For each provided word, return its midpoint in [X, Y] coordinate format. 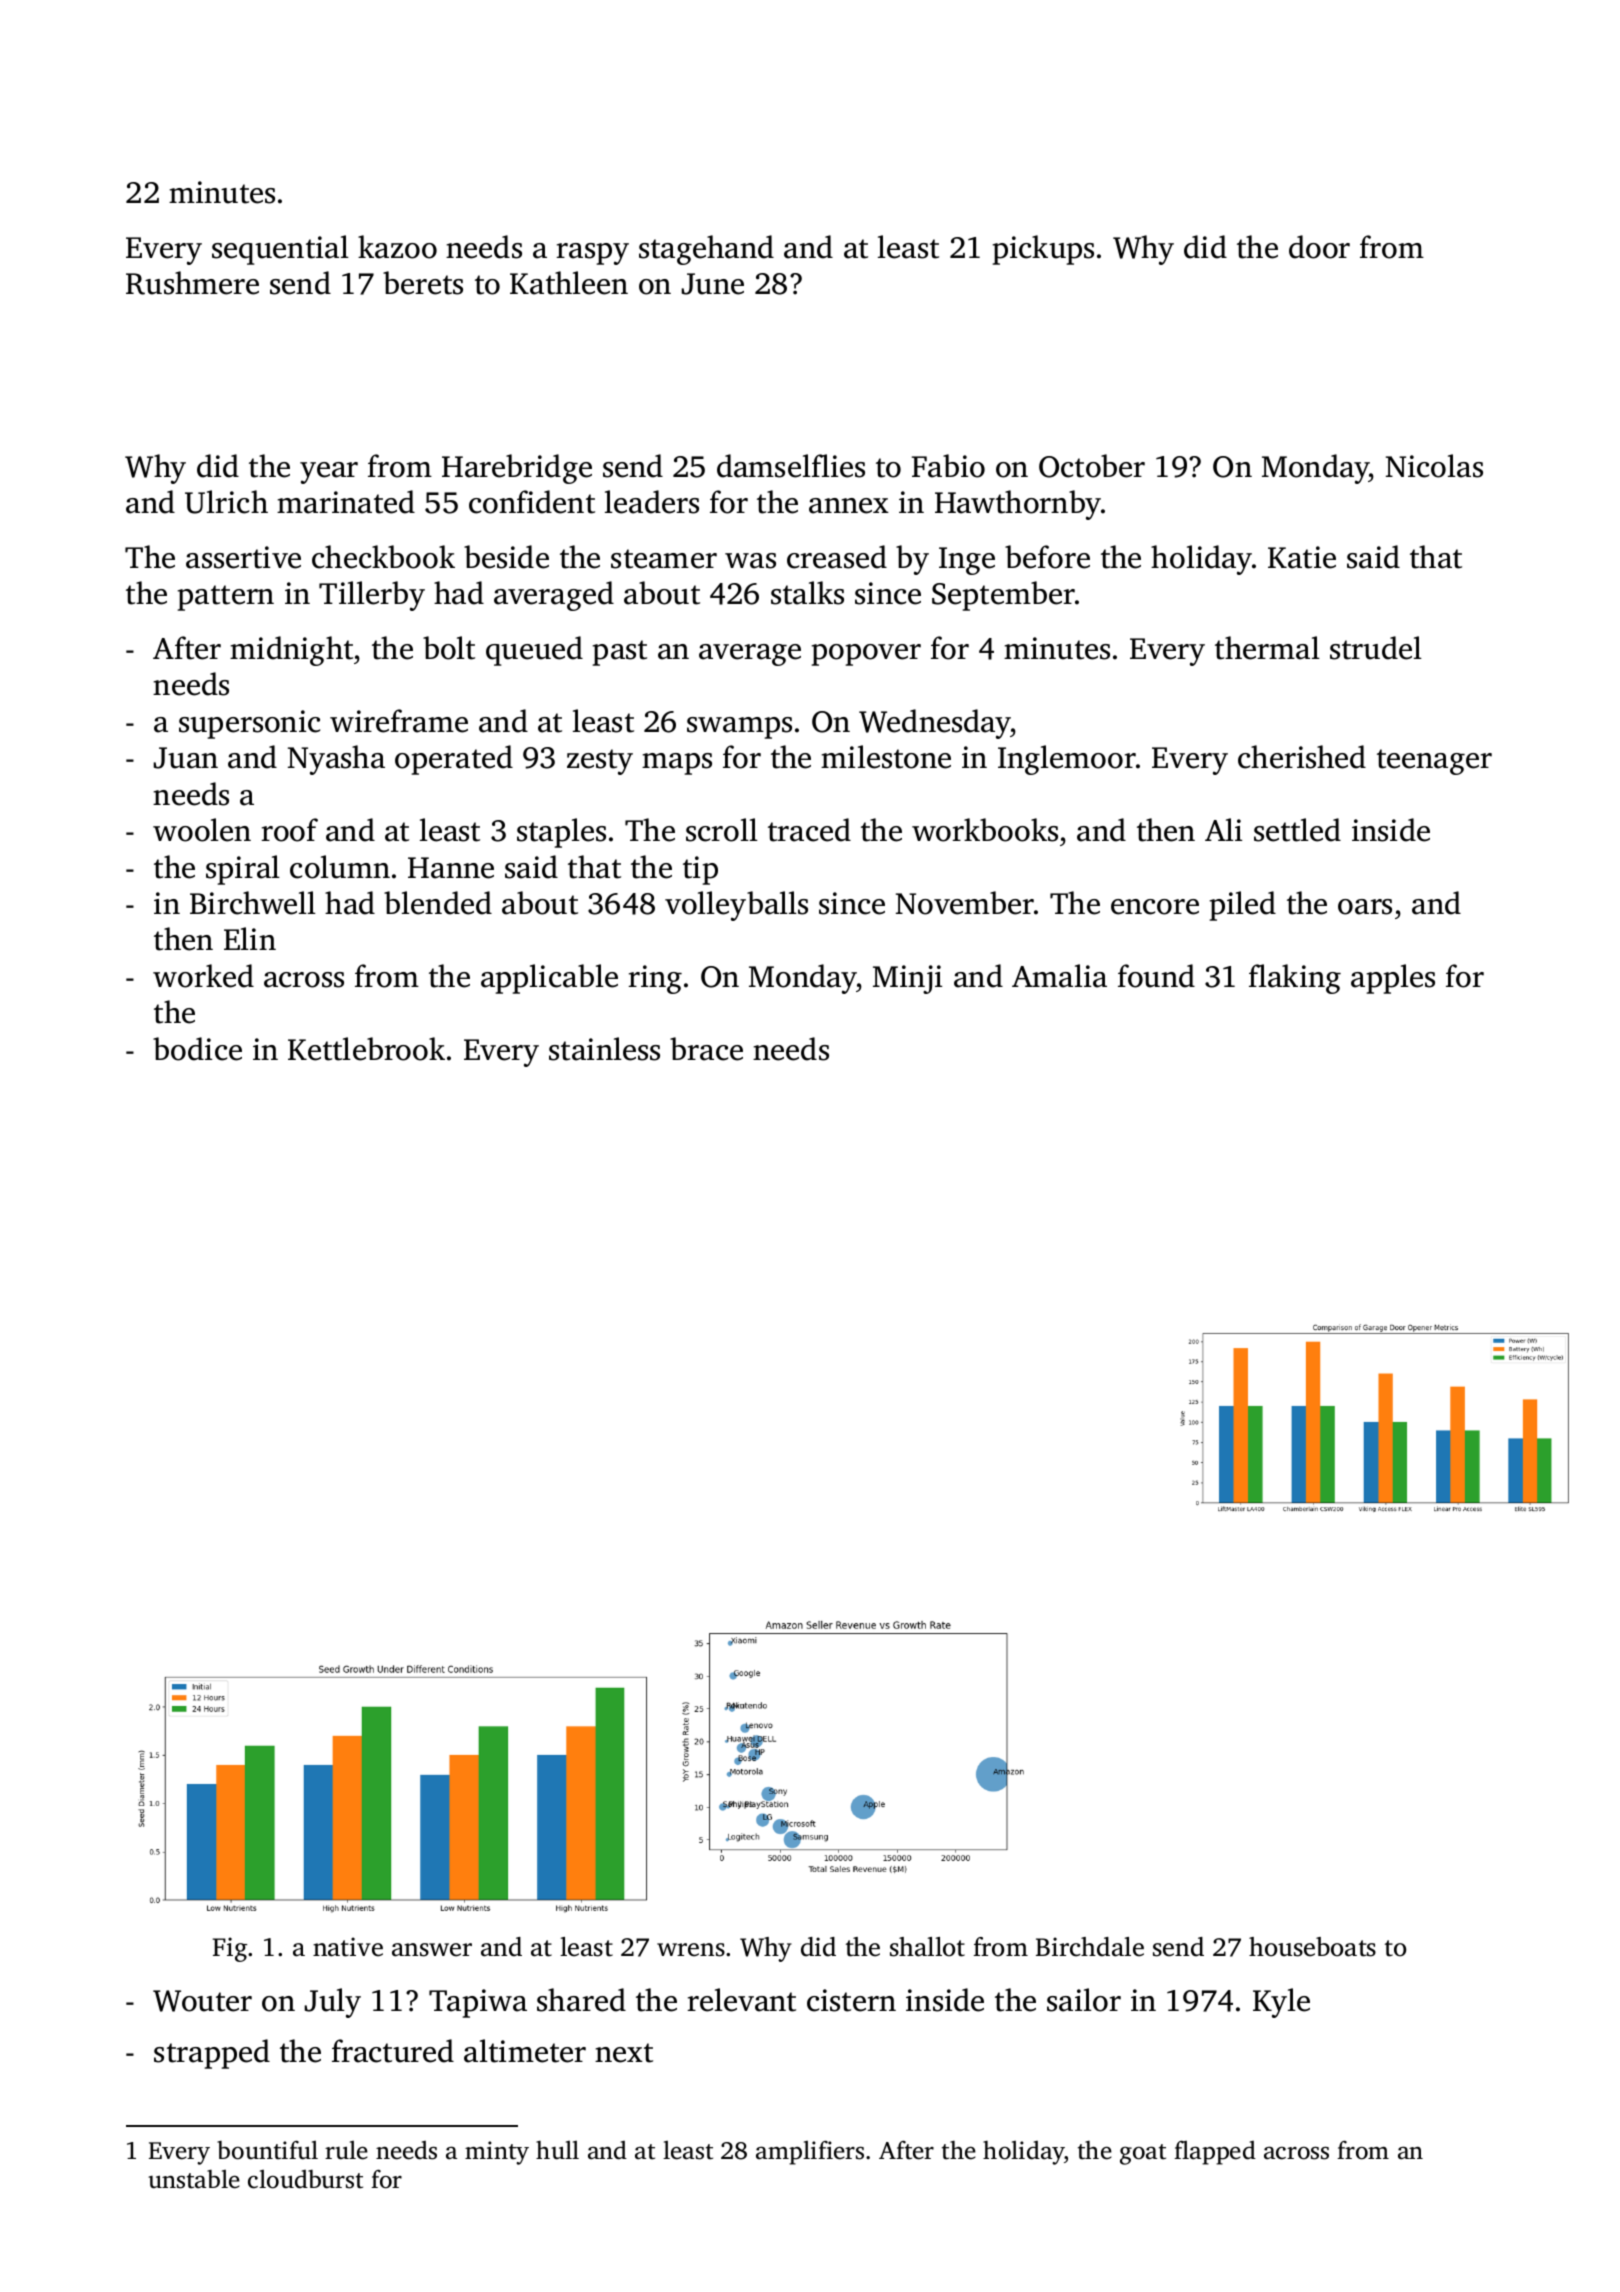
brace [706, 1049]
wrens [691, 1950]
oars [1365, 907]
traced [809, 830]
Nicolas [1434, 466]
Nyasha [336, 760]
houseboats [1312, 1947]
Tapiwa [478, 2003]
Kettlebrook [366, 1049]
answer [432, 1950]
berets [423, 283]
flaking [1295, 979]
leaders [652, 502]
